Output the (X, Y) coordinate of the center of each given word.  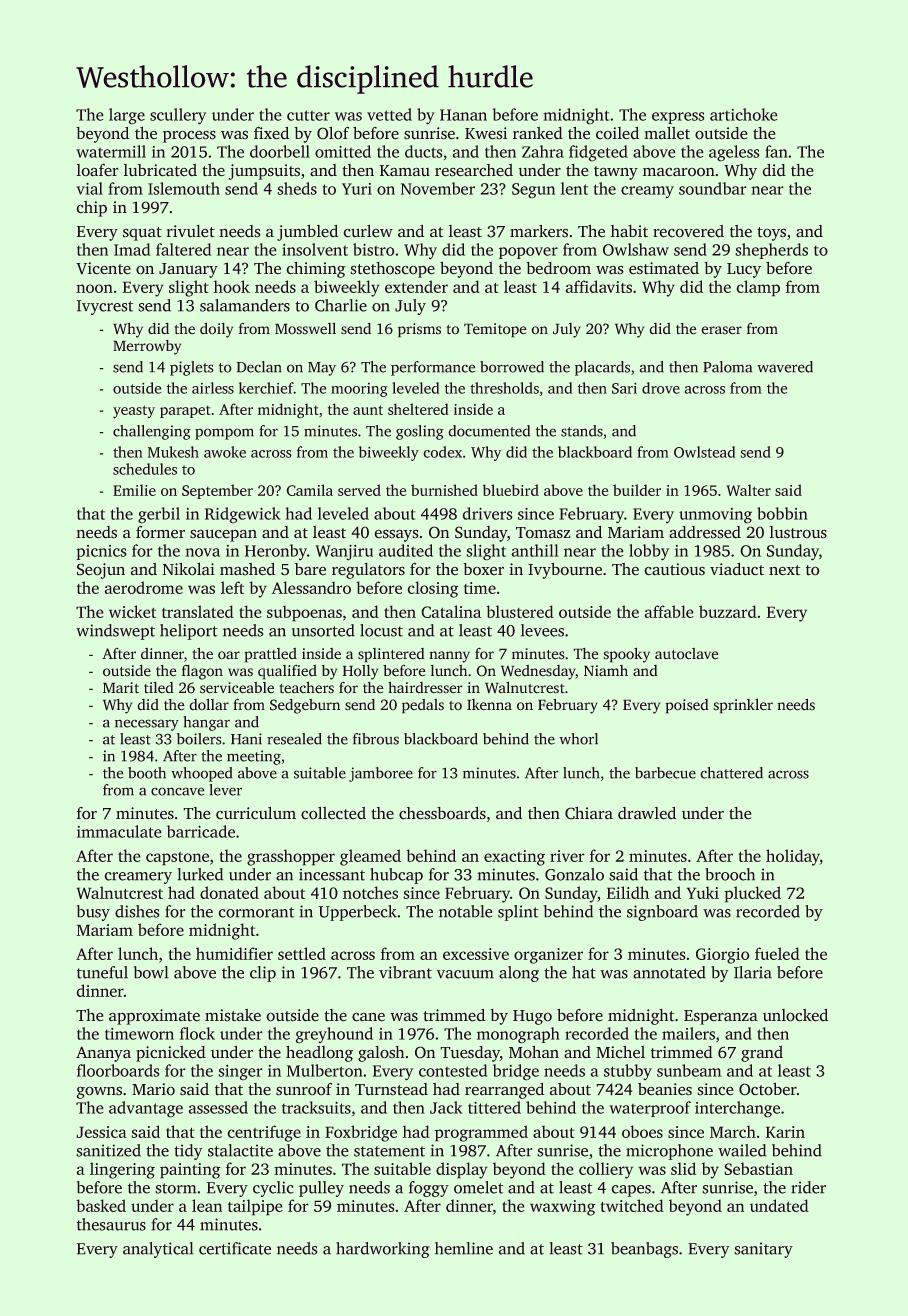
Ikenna (489, 705)
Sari (624, 388)
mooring (359, 390)
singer (240, 1073)
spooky (626, 655)
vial (89, 188)
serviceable (237, 688)
